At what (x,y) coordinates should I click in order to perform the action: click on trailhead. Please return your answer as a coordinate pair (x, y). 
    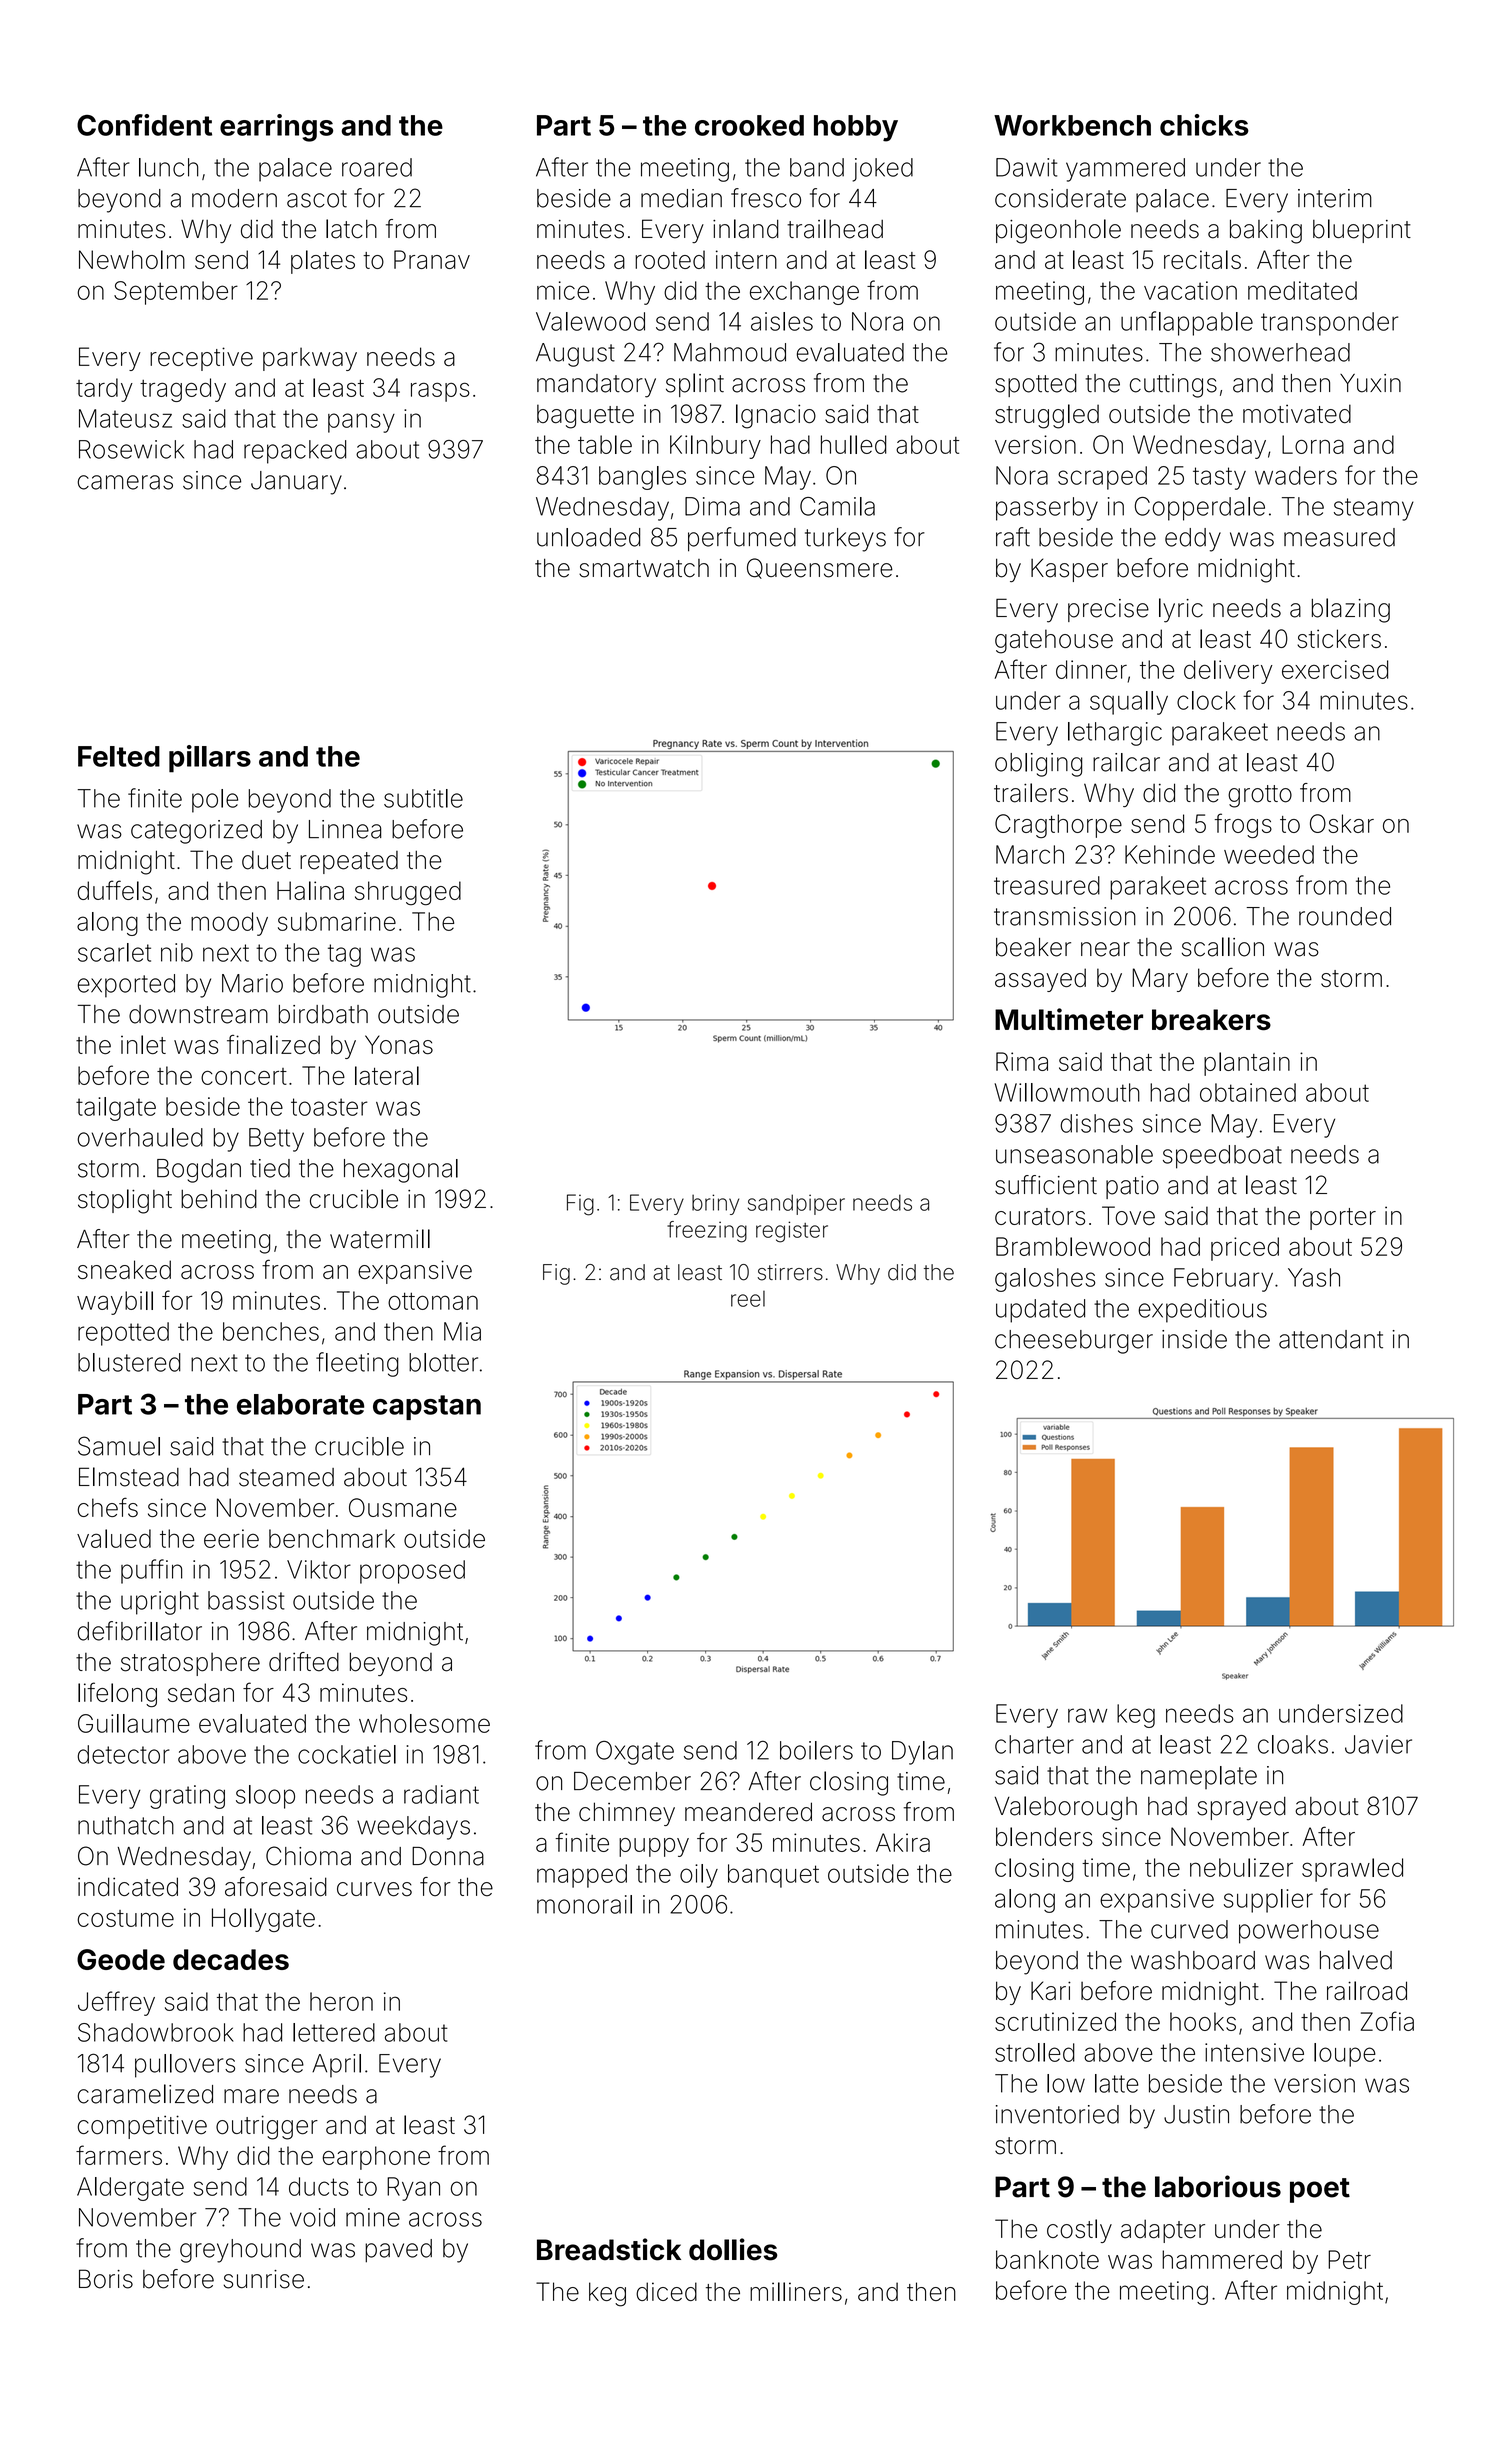
    Looking at the image, I should click on (835, 229).
